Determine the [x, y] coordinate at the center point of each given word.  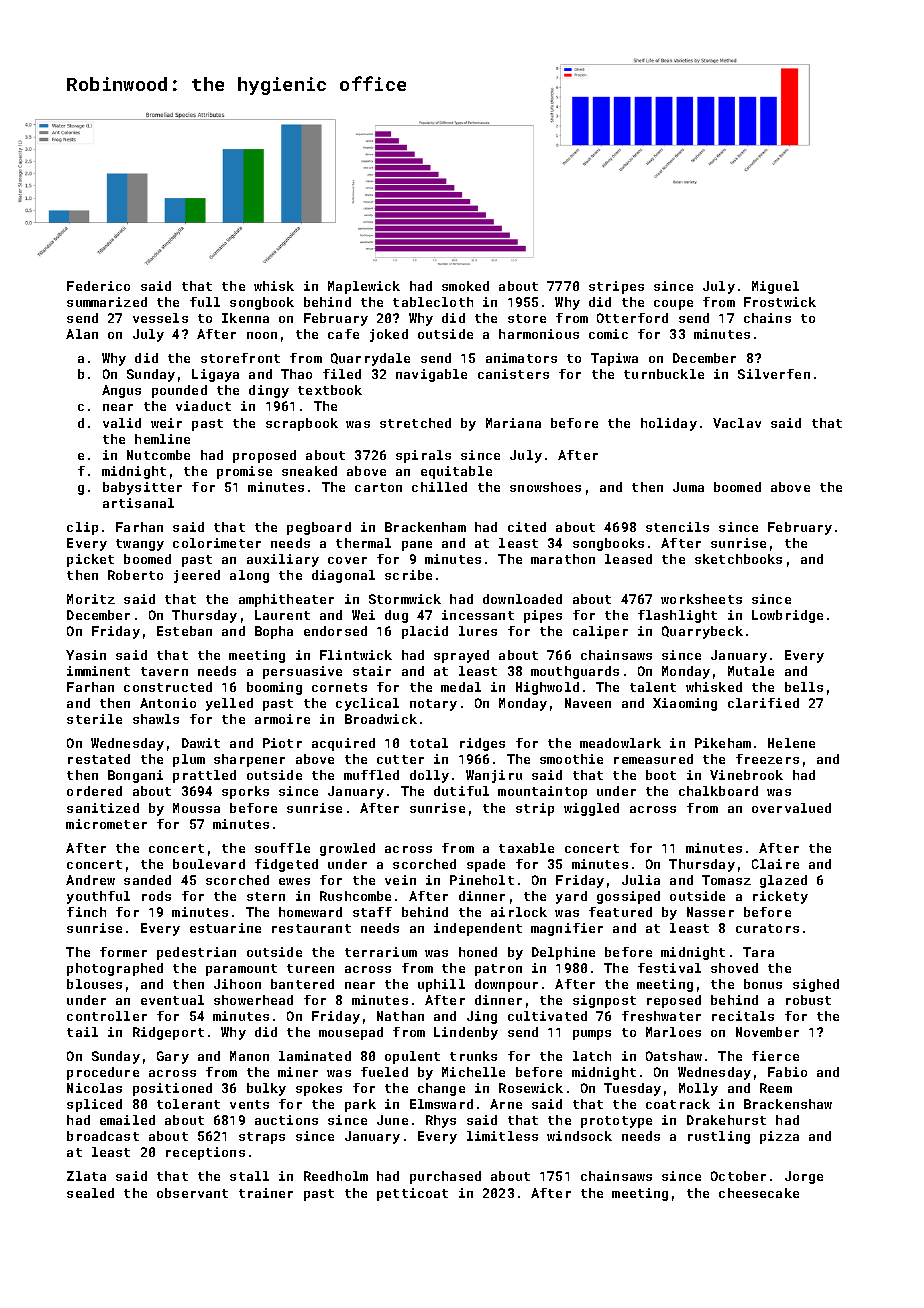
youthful [98, 897]
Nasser [710, 912]
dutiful [461, 791]
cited [527, 527]
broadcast [103, 1136]
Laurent [282, 615]
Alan [82, 334]
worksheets [701, 599]
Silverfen [774, 374]
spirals [423, 456]
